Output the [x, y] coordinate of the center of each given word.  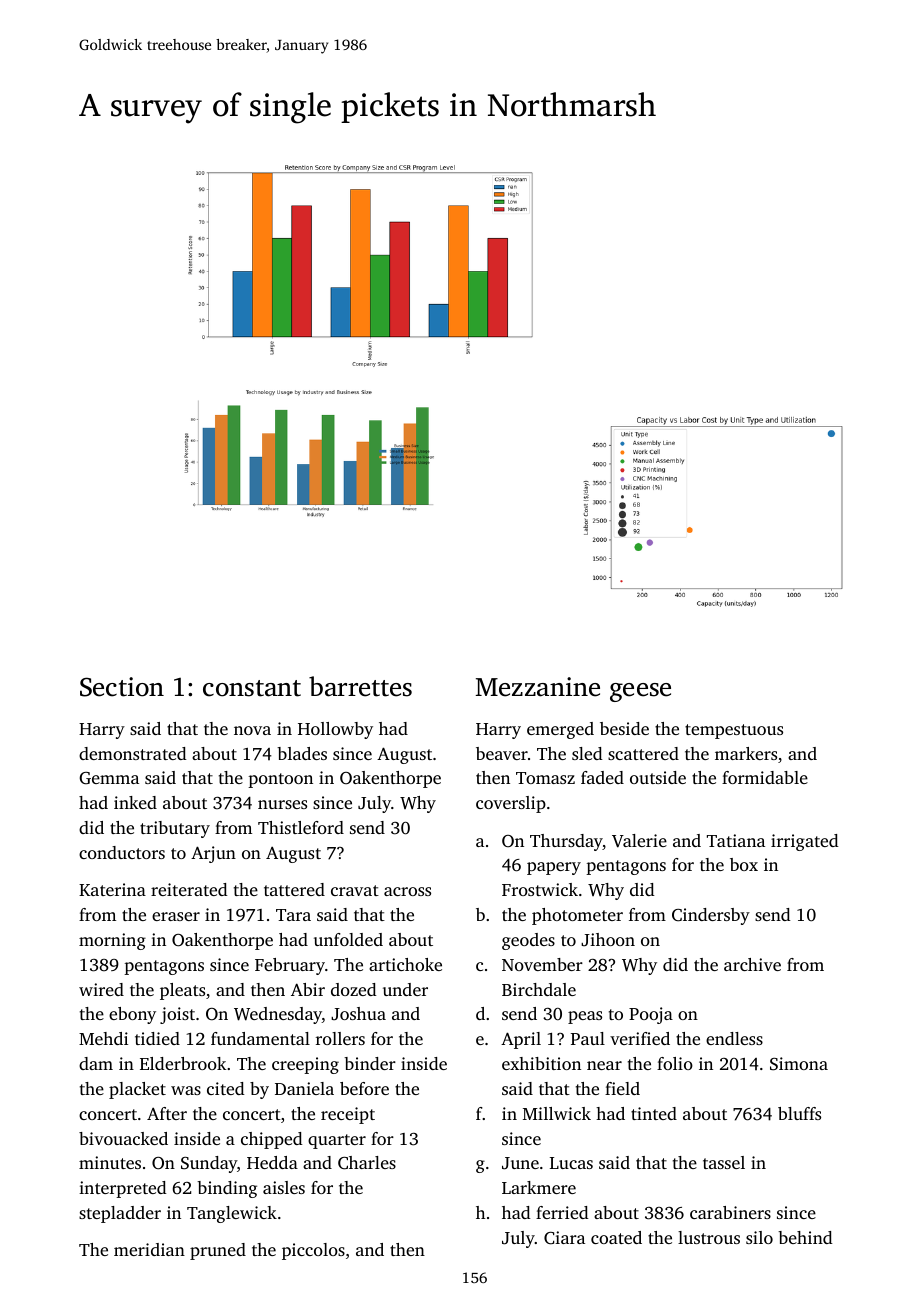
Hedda [272, 1162]
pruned [218, 1251]
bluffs [799, 1113]
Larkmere [539, 1187]
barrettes [360, 686]
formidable [765, 777]
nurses [282, 804]
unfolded [348, 939]
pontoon [280, 780]
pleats [182, 991]
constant [252, 688]
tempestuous [734, 731]
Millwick [557, 1113]
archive [752, 964]
